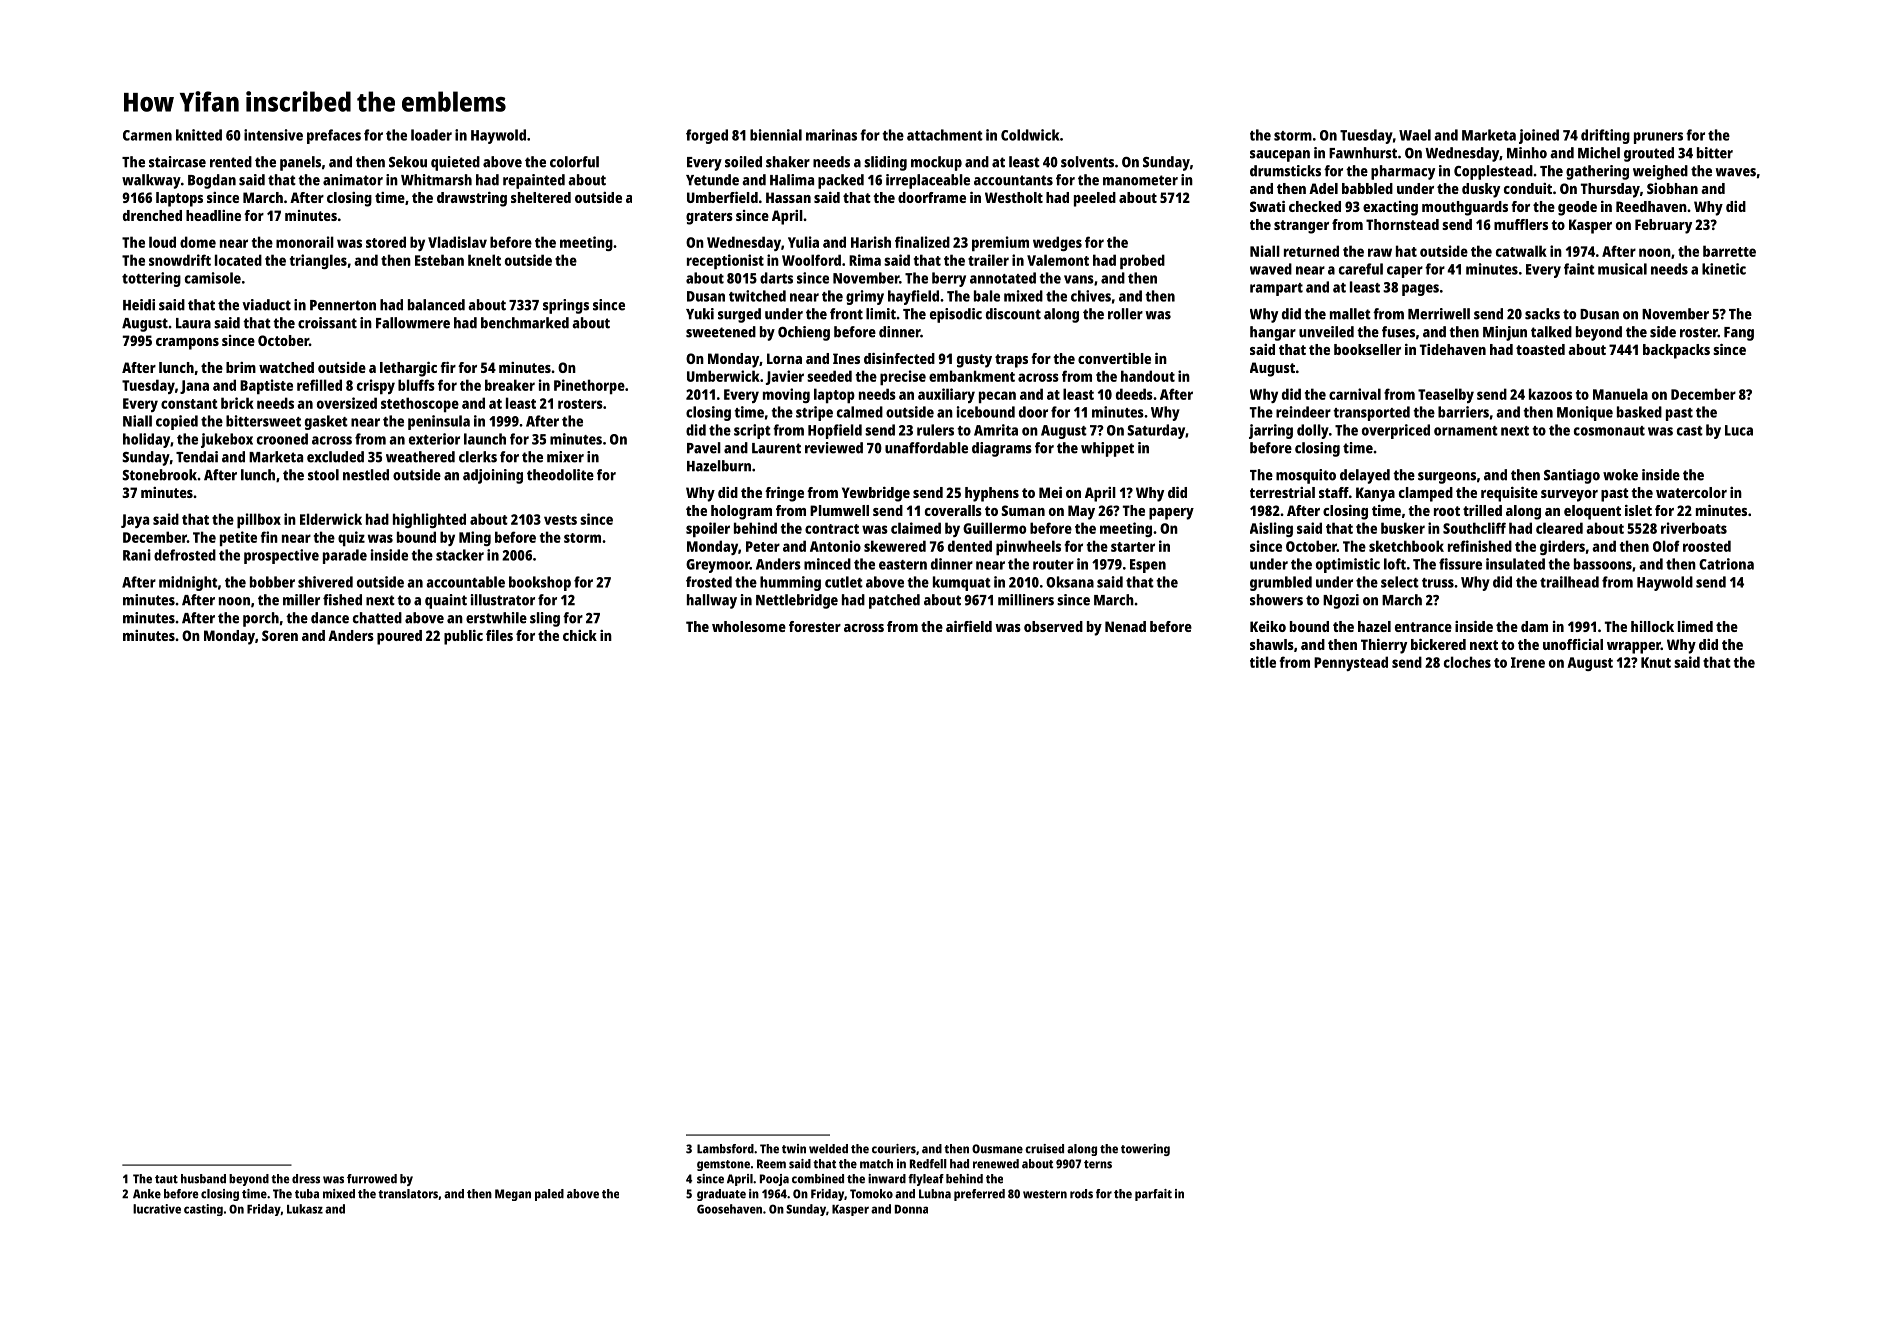  I want to click on forester, so click(815, 626).
